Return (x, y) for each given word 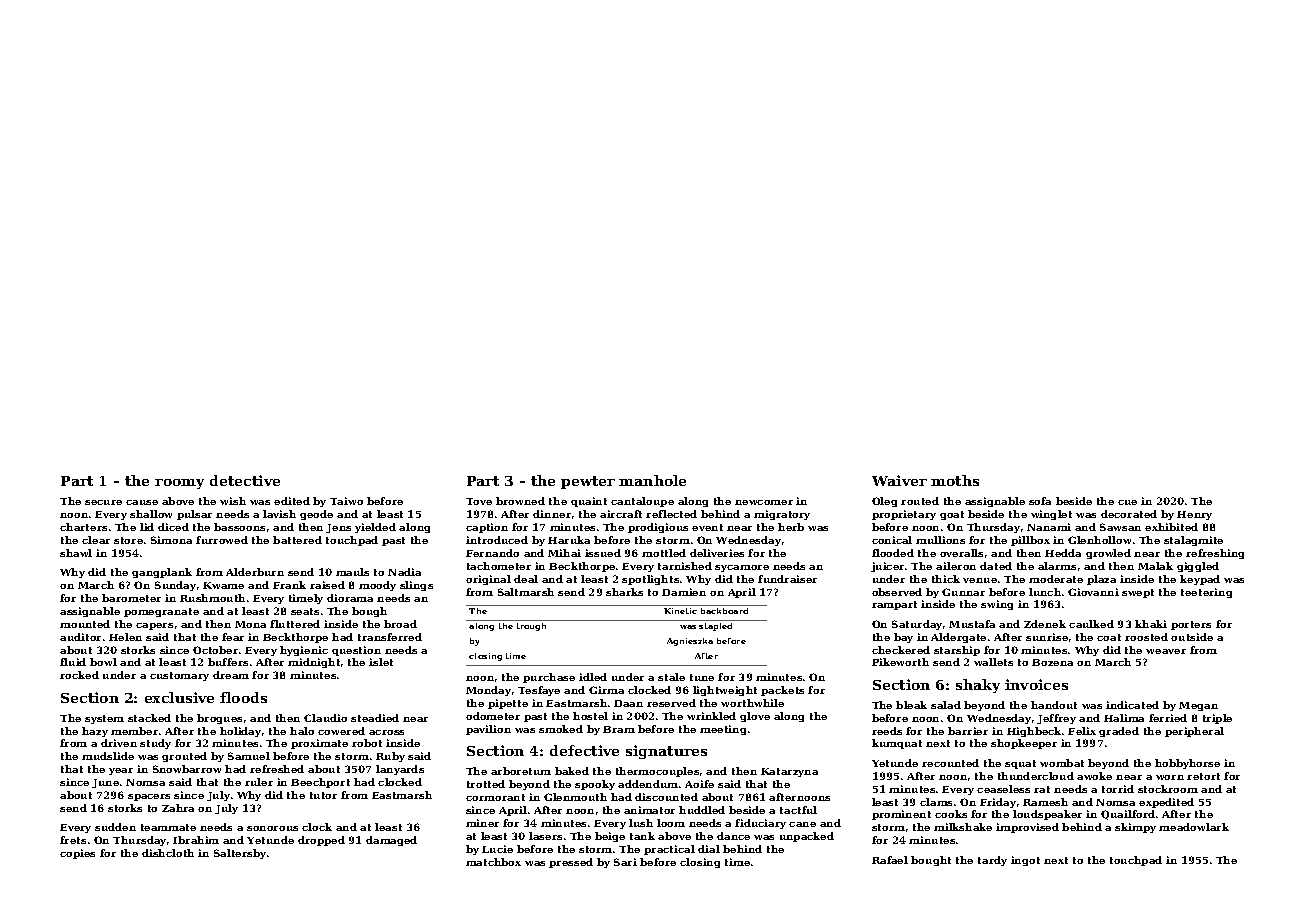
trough (531, 627)
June (105, 783)
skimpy (1135, 828)
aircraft (621, 514)
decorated (1129, 514)
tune (702, 677)
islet (381, 662)
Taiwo (346, 501)
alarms (1057, 566)
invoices (1036, 684)
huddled (702, 810)
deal (526, 579)
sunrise (1047, 637)
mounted (85, 624)
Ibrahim (196, 840)
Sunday (175, 586)
